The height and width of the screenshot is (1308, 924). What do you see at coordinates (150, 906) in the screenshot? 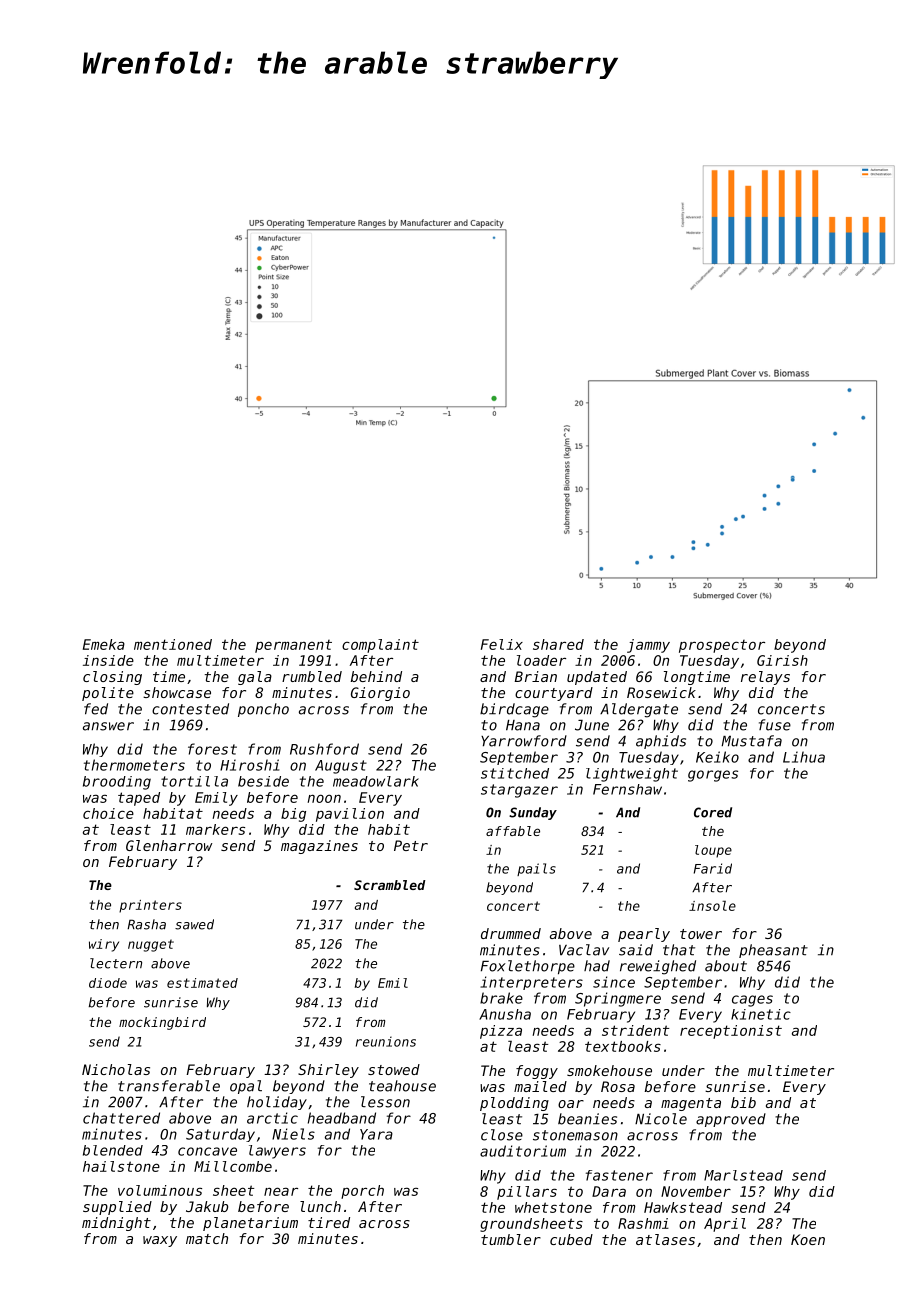
I see `printers` at bounding box center [150, 906].
